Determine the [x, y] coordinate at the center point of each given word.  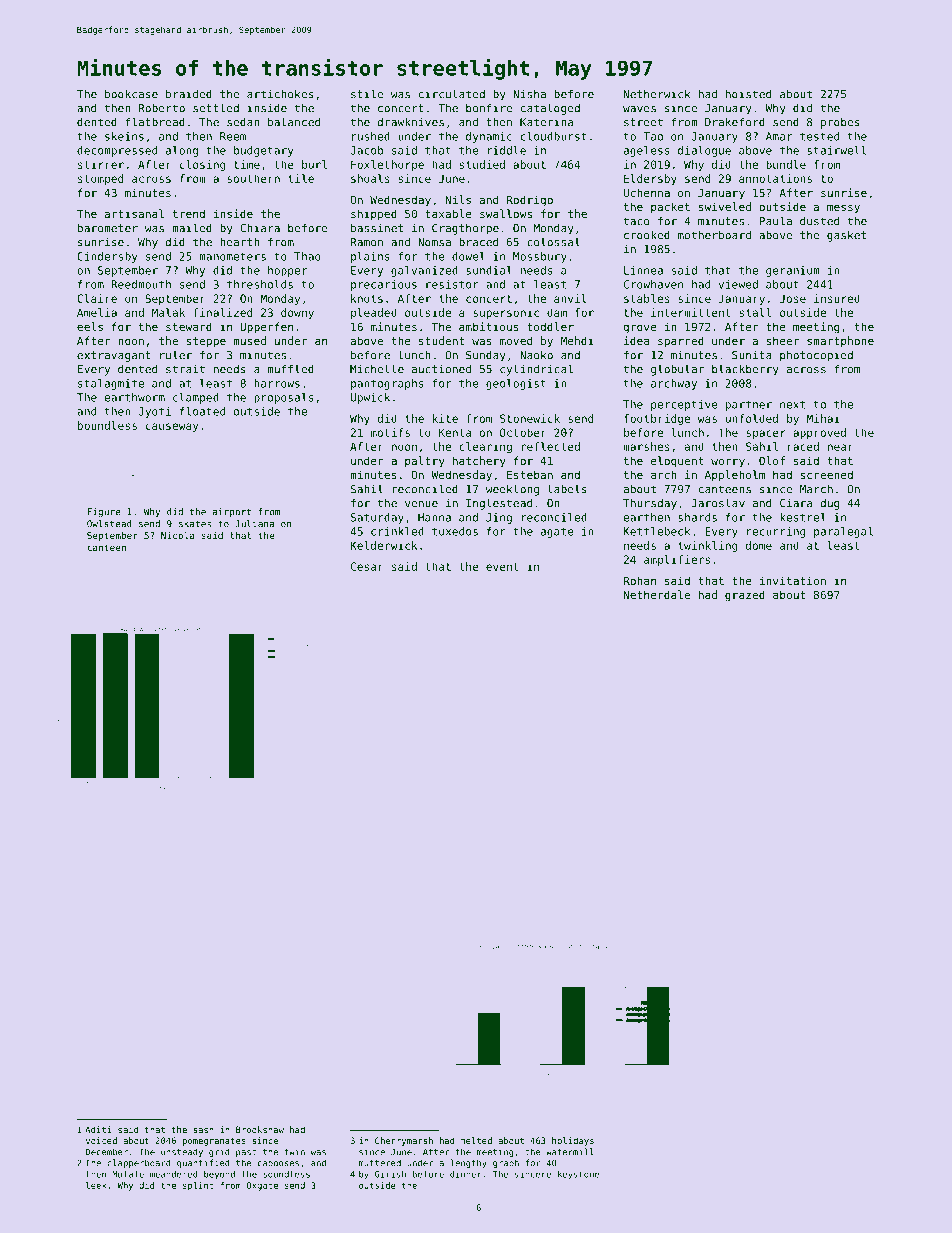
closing [202, 165]
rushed [371, 136]
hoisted [748, 94]
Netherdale [657, 594]
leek [96, 1185]
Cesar [367, 566]
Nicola [177, 535]
